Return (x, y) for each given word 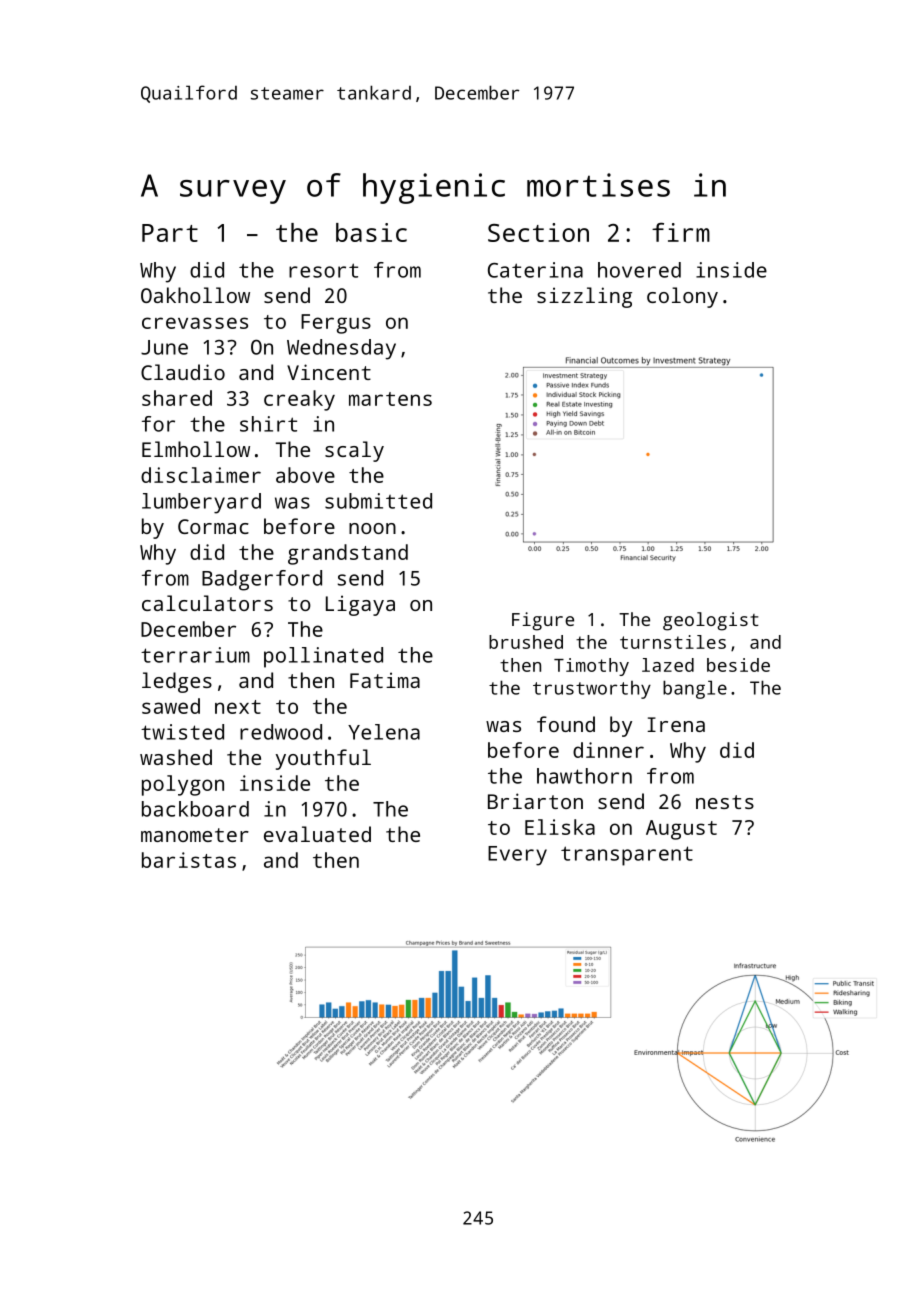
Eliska (560, 827)
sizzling (584, 297)
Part (170, 233)
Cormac (213, 526)
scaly (354, 451)
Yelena (384, 732)
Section (538, 232)
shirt (268, 424)
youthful (323, 759)
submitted (378, 501)
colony (682, 297)
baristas (189, 860)
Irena (676, 724)
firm (681, 232)
